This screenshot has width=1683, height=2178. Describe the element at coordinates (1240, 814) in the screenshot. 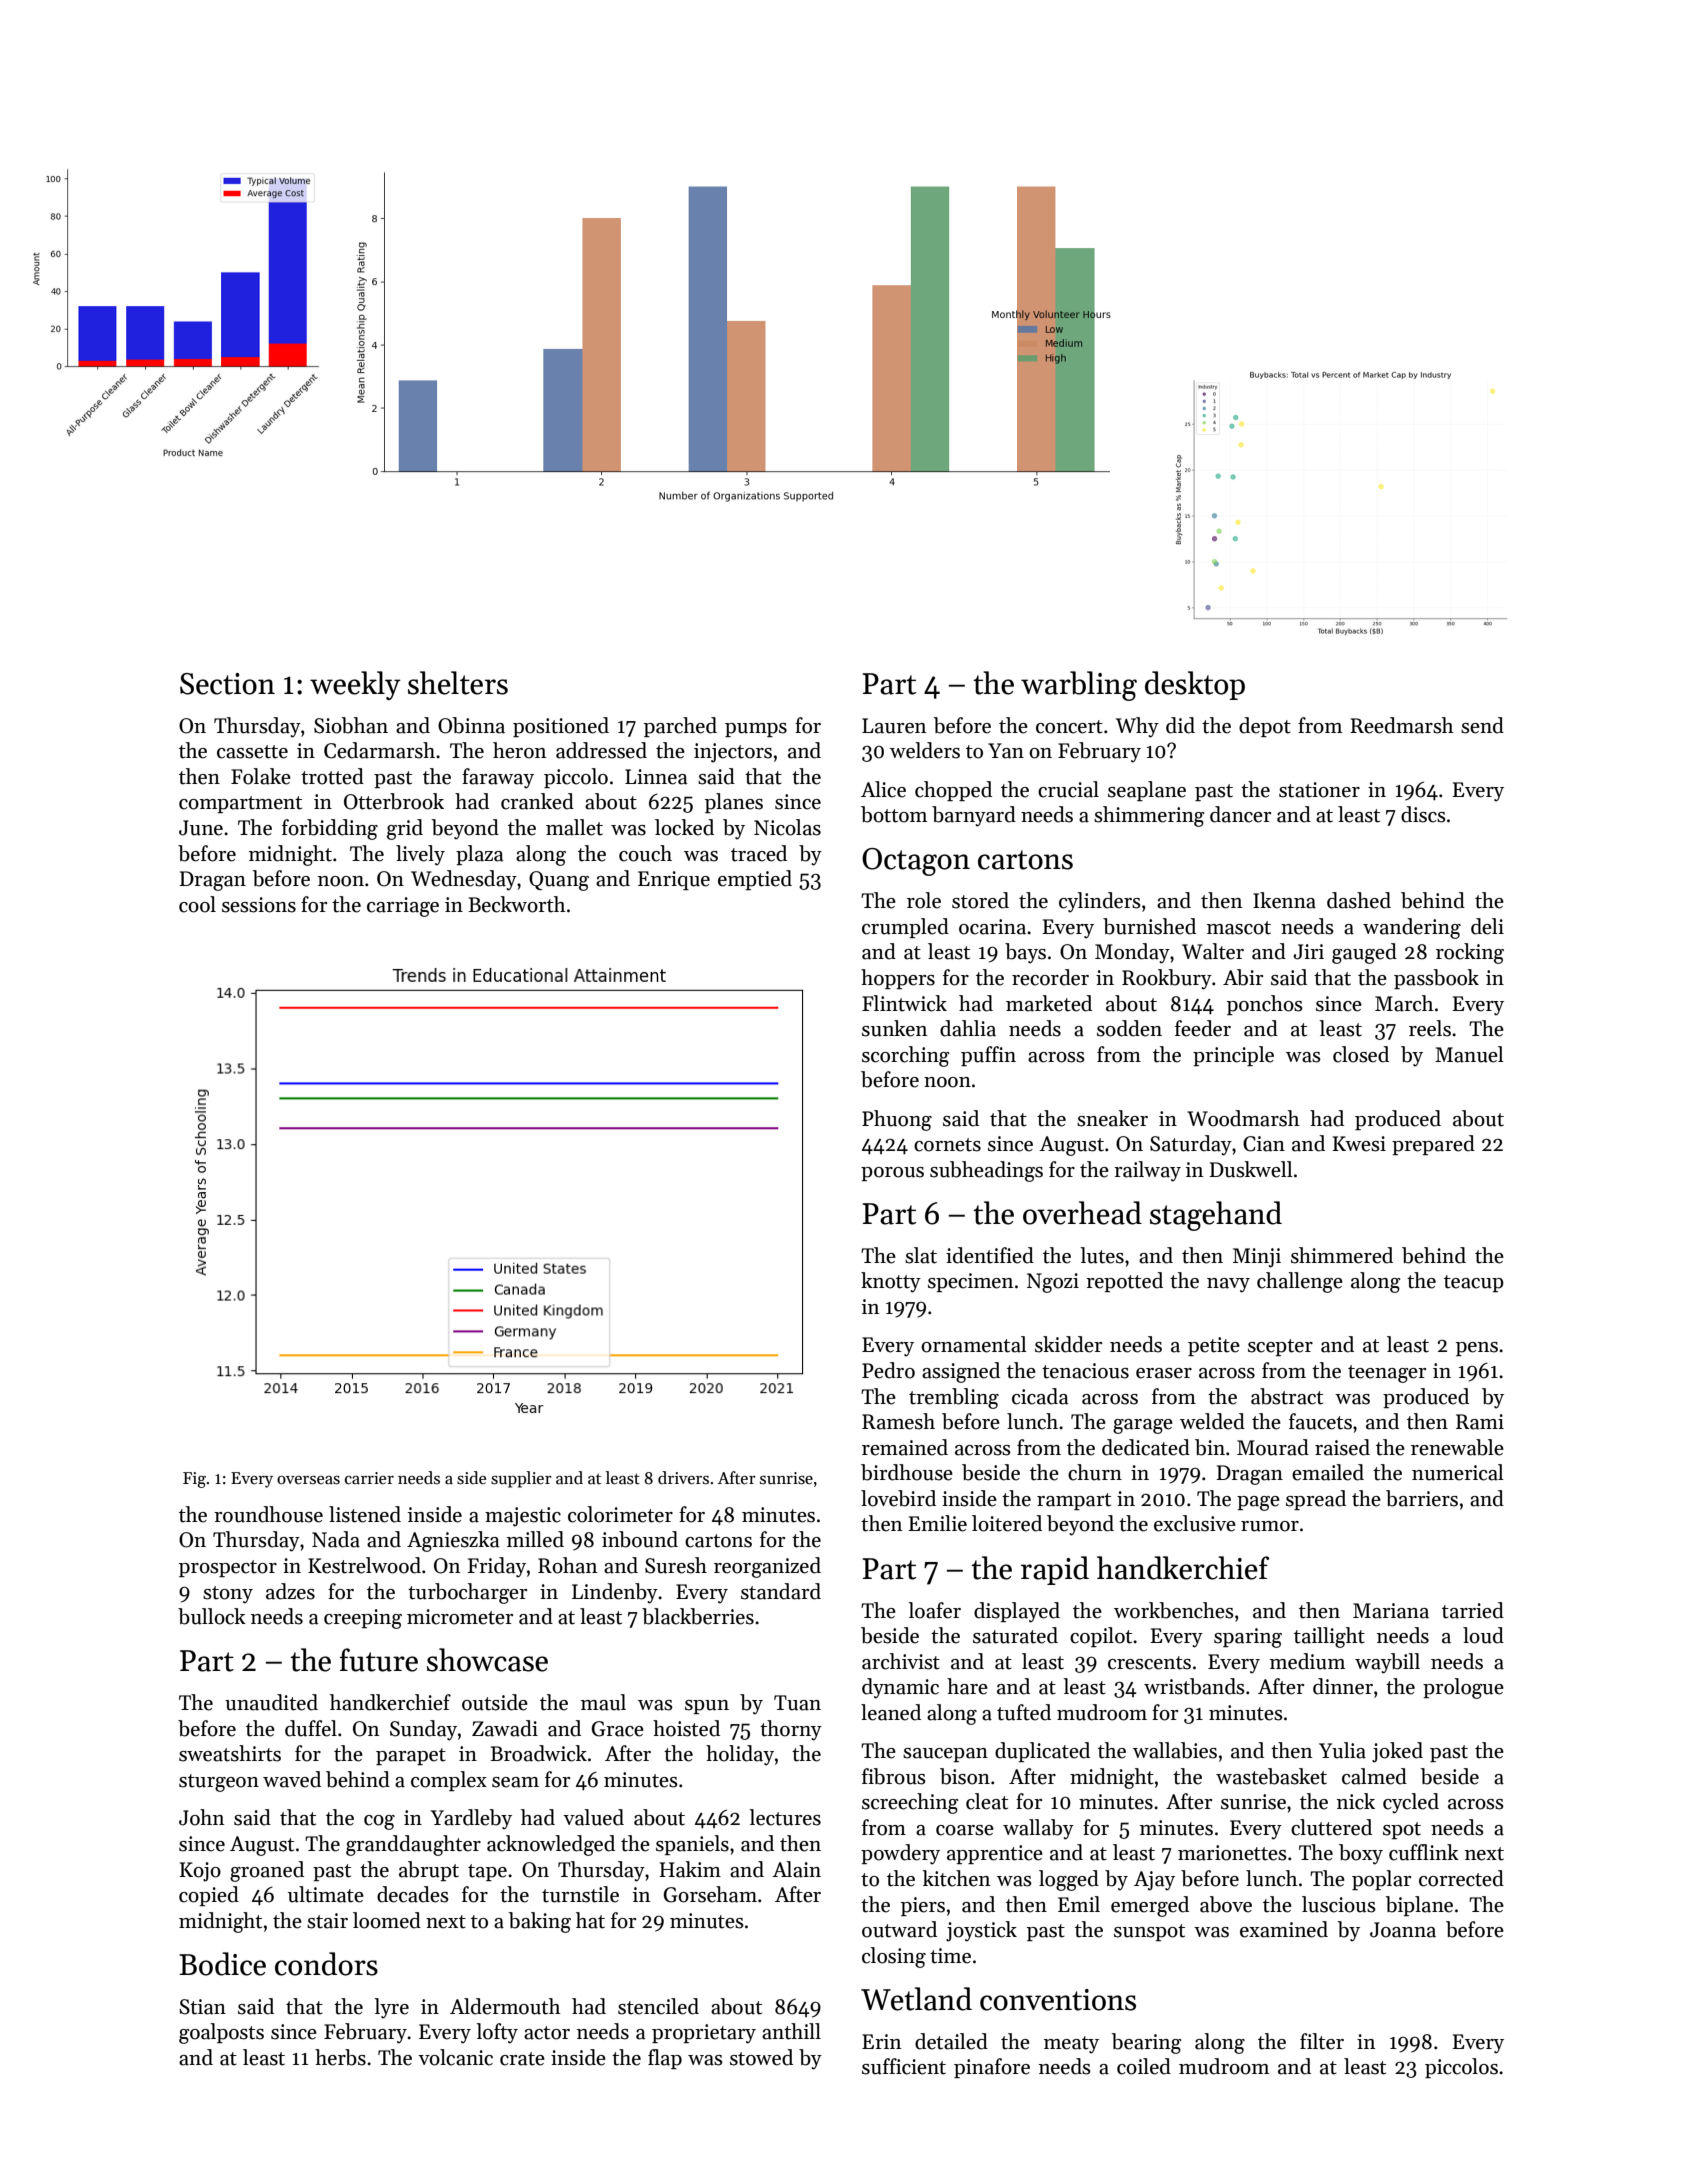

I see `dancer` at that location.
